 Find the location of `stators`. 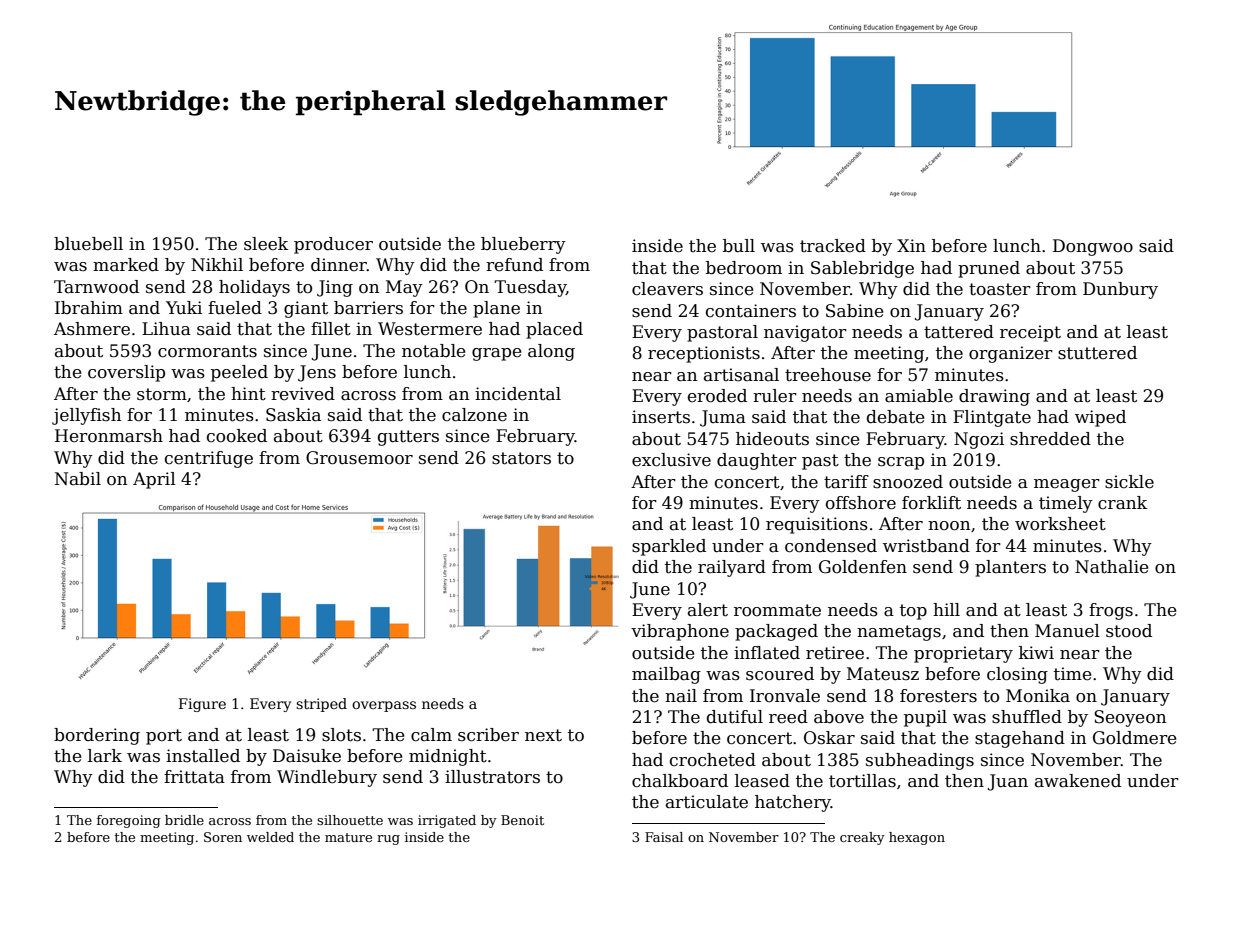

stators is located at coordinates (521, 458).
